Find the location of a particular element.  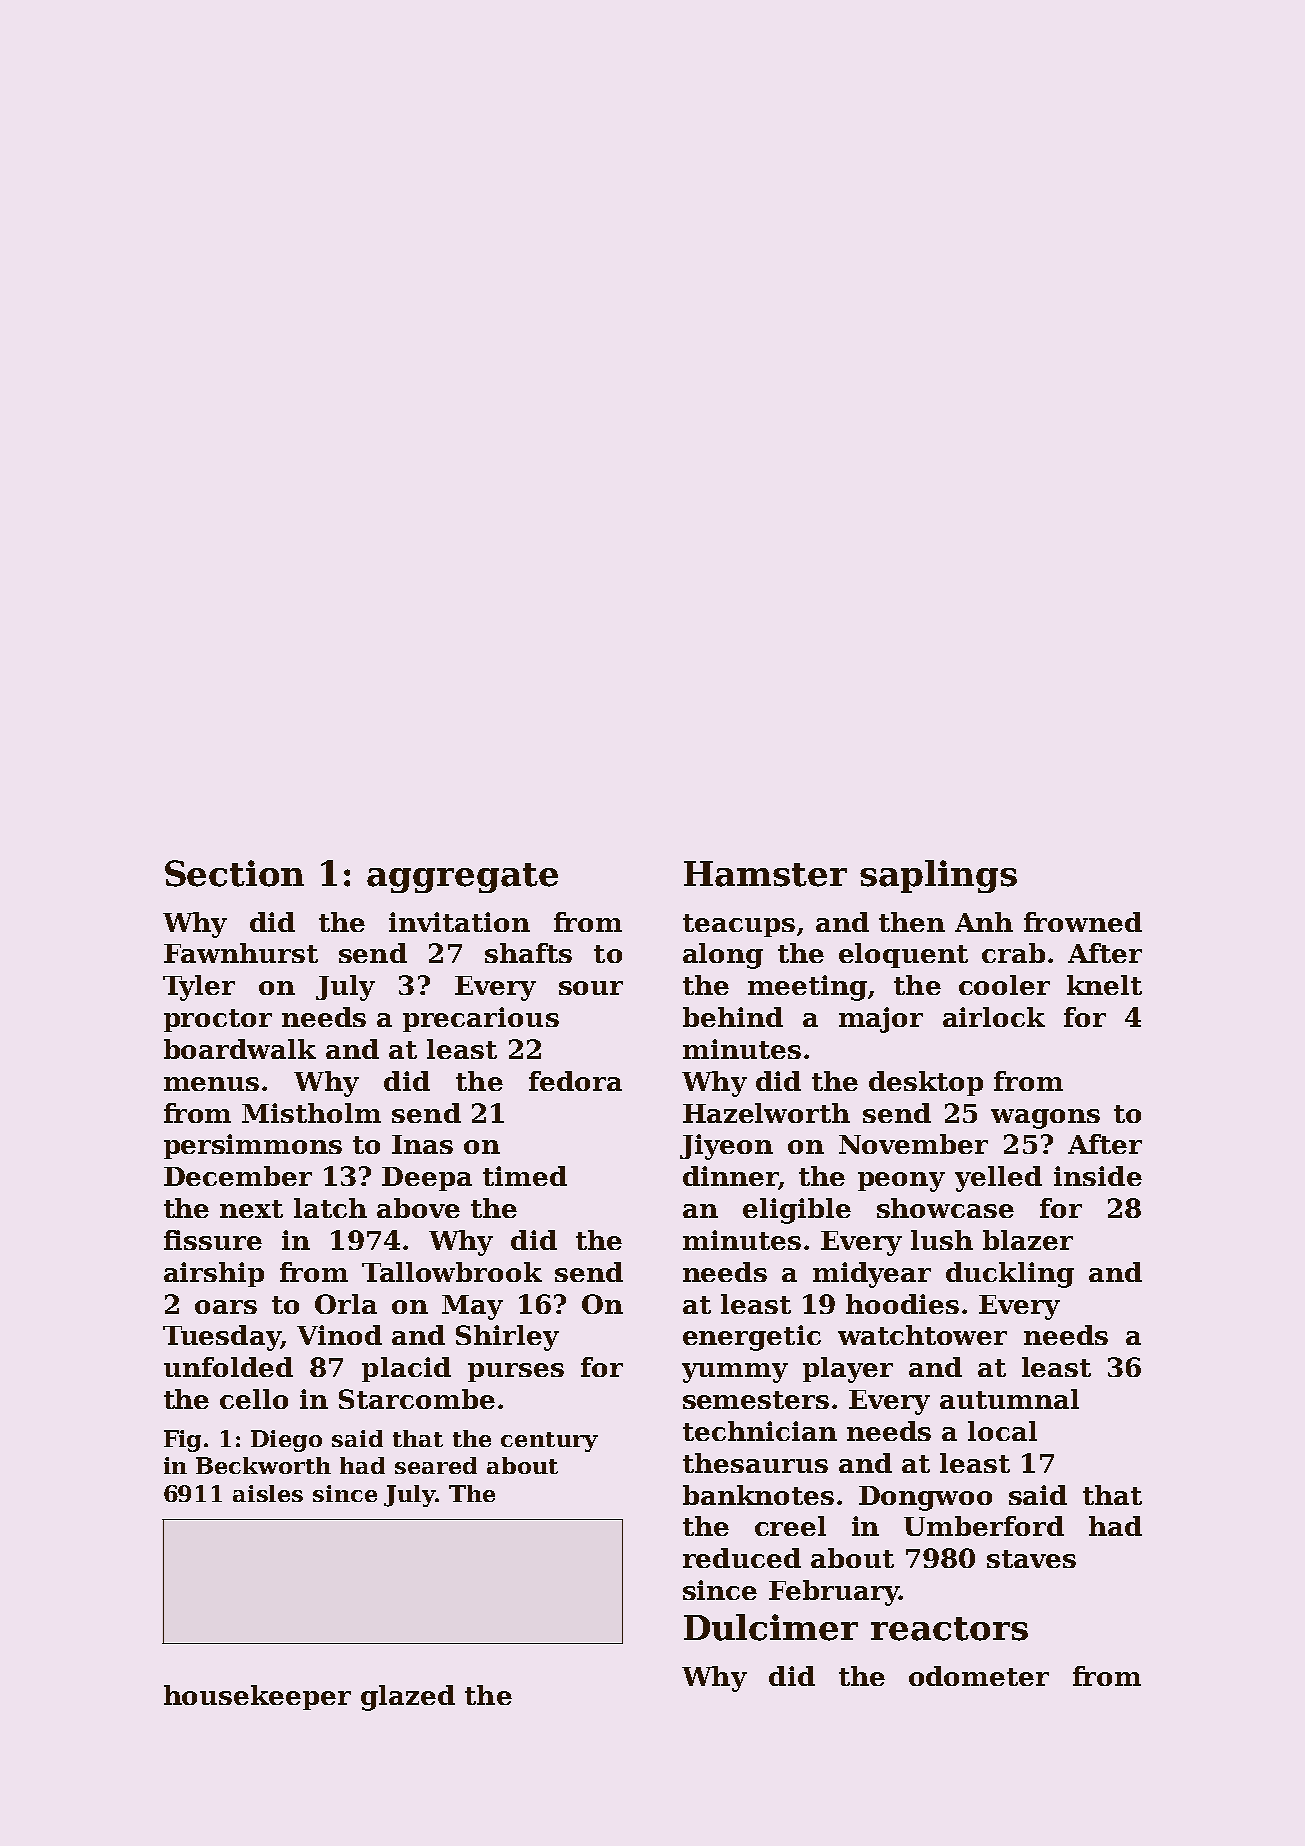

Tallowbrook is located at coordinates (452, 1272).
